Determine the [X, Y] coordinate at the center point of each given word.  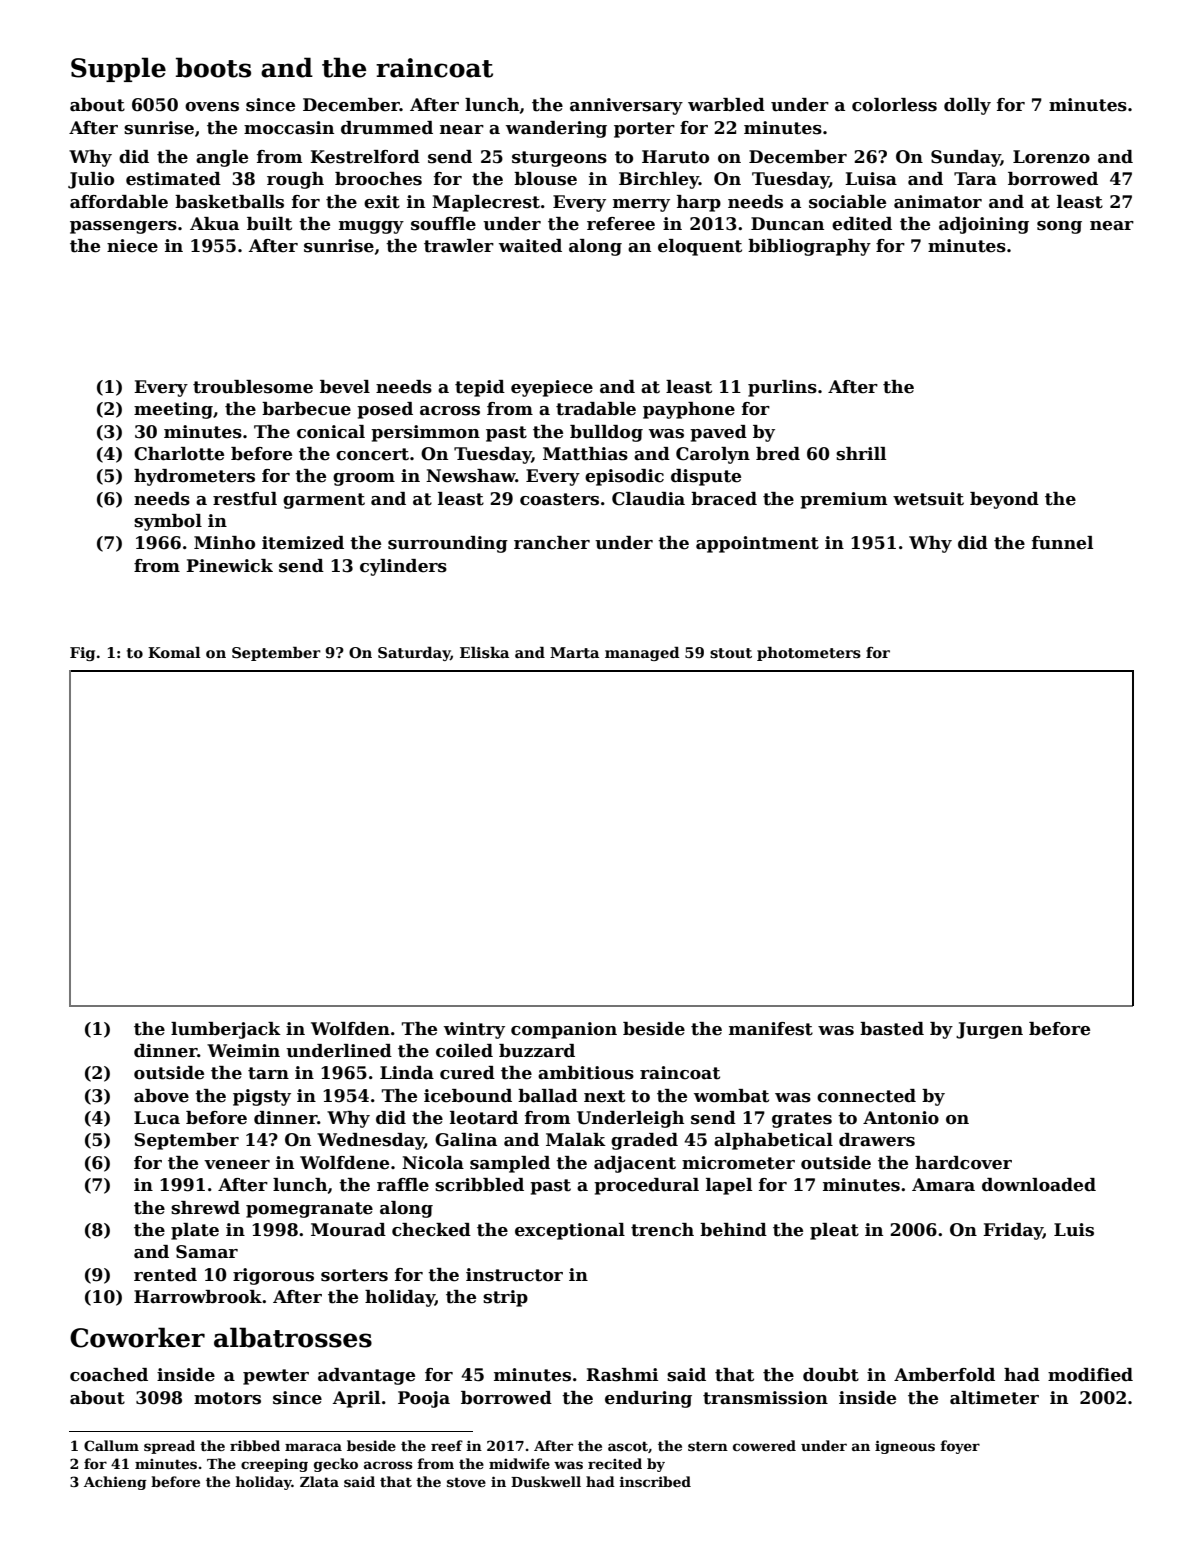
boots [213, 67]
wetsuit [928, 499]
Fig [82, 654]
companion [564, 1030]
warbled [726, 105]
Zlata [319, 1481]
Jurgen [989, 1030]
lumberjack [226, 1030]
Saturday [414, 654]
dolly [967, 106]
